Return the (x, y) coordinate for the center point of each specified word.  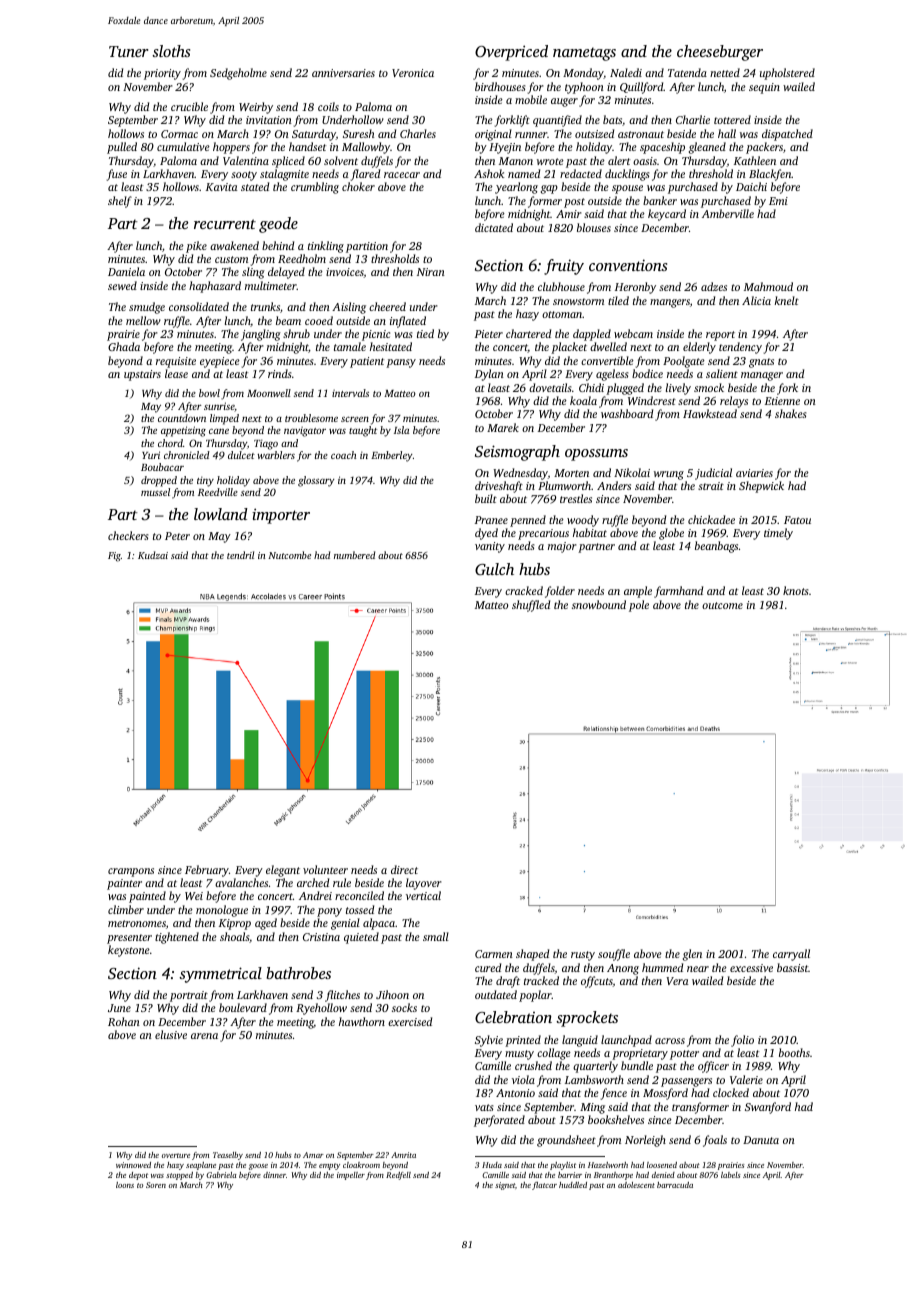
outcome (722, 605)
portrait (189, 996)
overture (176, 1155)
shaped (532, 955)
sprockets (587, 1019)
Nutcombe (289, 555)
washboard (627, 413)
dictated (494, 227)
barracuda (675, 1185)
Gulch (494, 569)
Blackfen (770, 175)
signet (505, 1186)
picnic (376, 335)
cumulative (183, 146)
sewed (122, 285)
